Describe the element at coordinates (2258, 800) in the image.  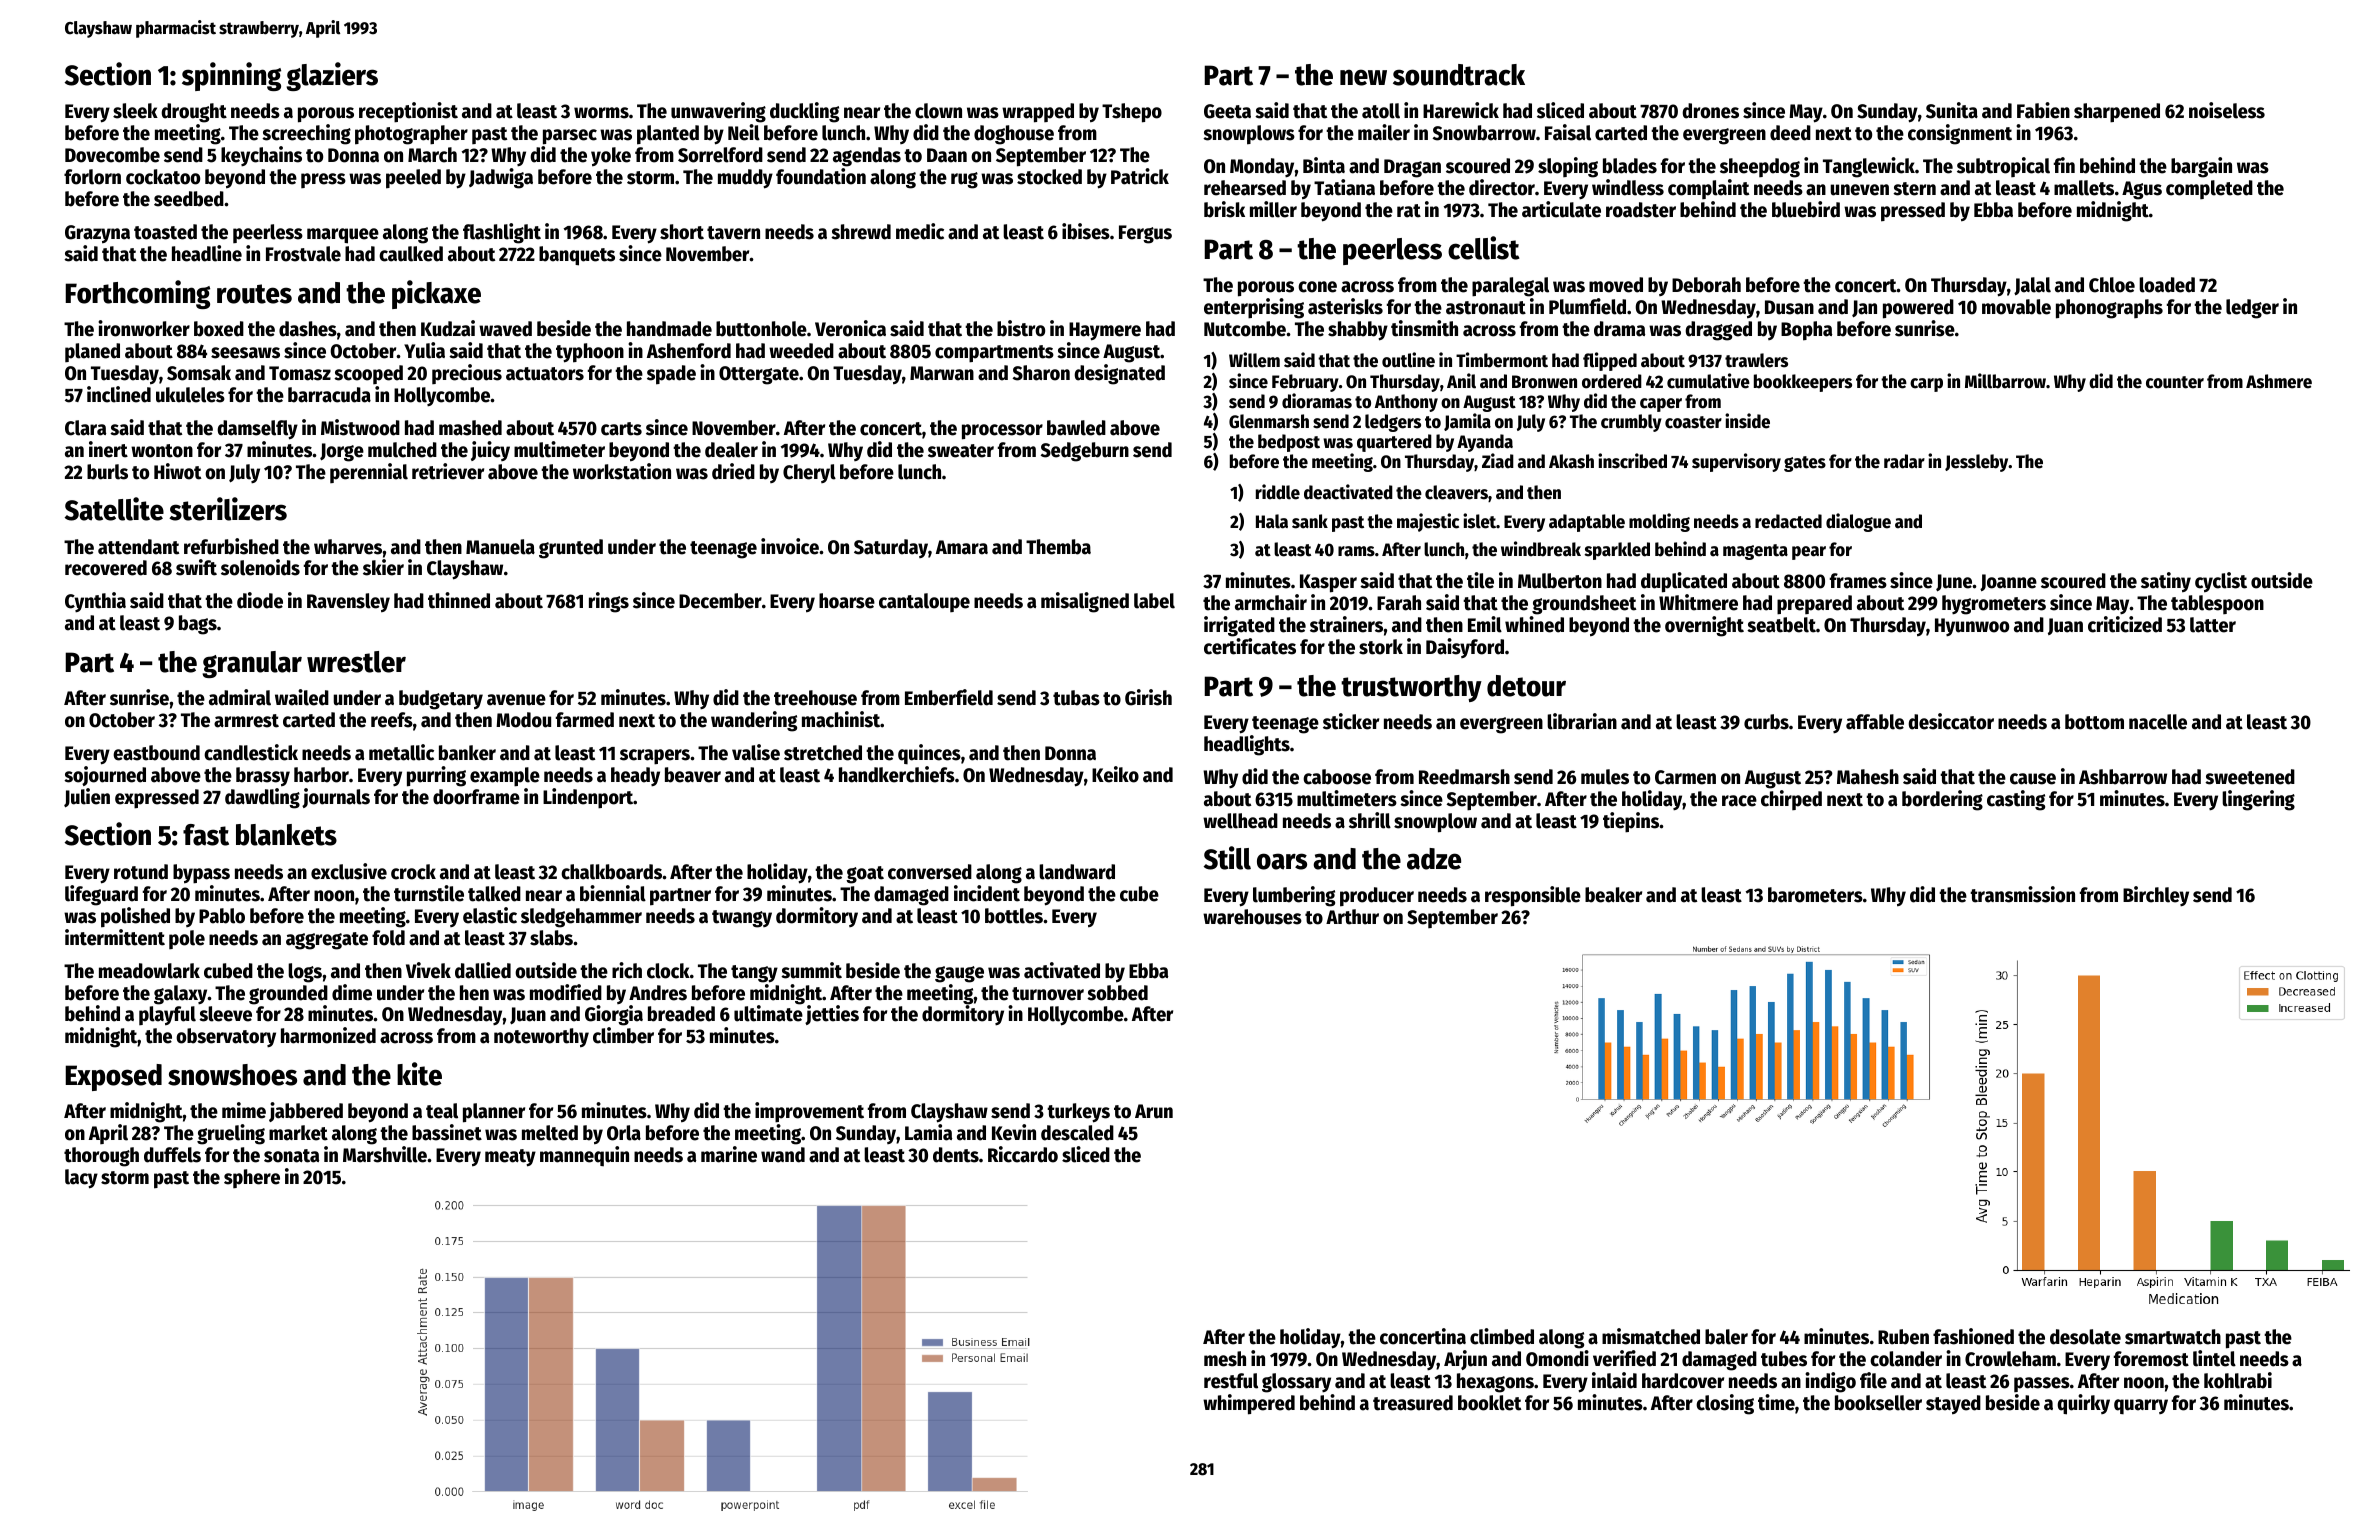
I see `lingering` at that location.
